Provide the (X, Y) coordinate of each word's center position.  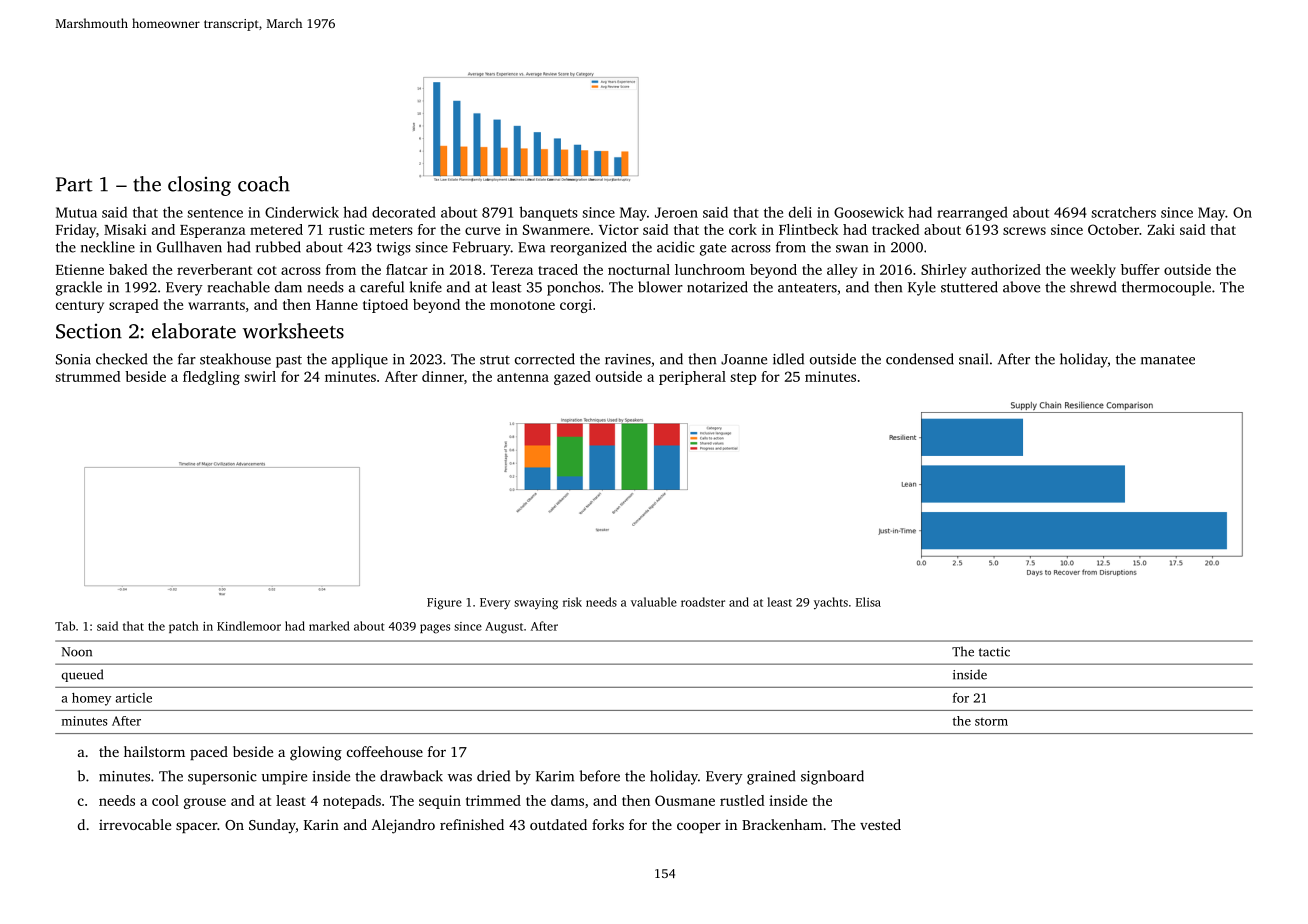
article (134, 698)
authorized (1006, 269)
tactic (994, 652)
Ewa (531, 247)
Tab (65, 626)
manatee (1168, 360)
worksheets (293, 331)
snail (974, 359)
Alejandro (403, 826)
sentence (215, 213)
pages (435, 629)
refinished (472, 824)
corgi (576, 306)
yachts (831, 603)
